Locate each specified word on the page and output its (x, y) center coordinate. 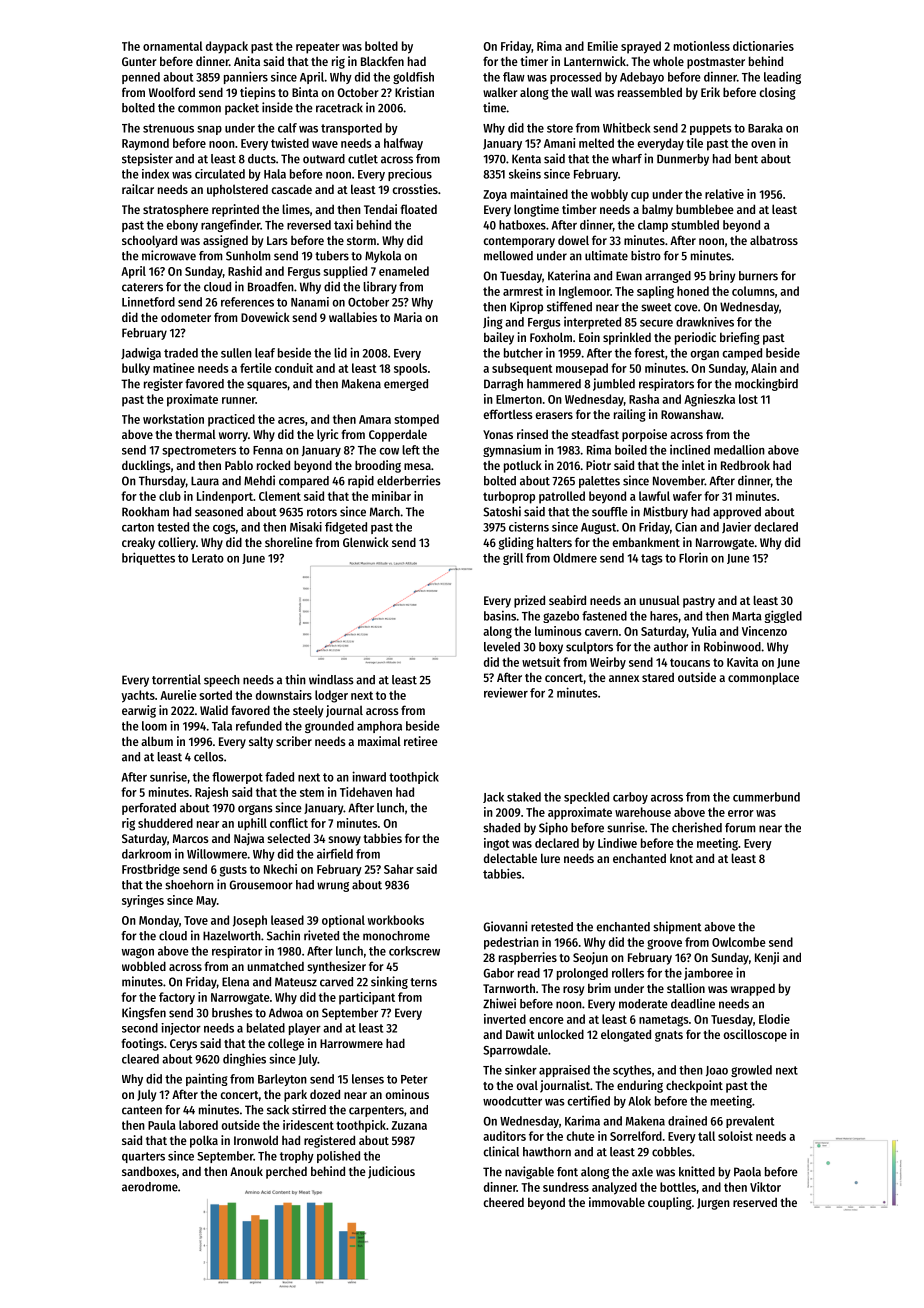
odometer (186, 317)
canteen (142, 1110)
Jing (493, 322)
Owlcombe (739, 942)
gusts (233, 871)
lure (550, 858)
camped (742, 354)
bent (746, 159)
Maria (408, 317)
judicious (391, 1172)
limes (296, 209)
